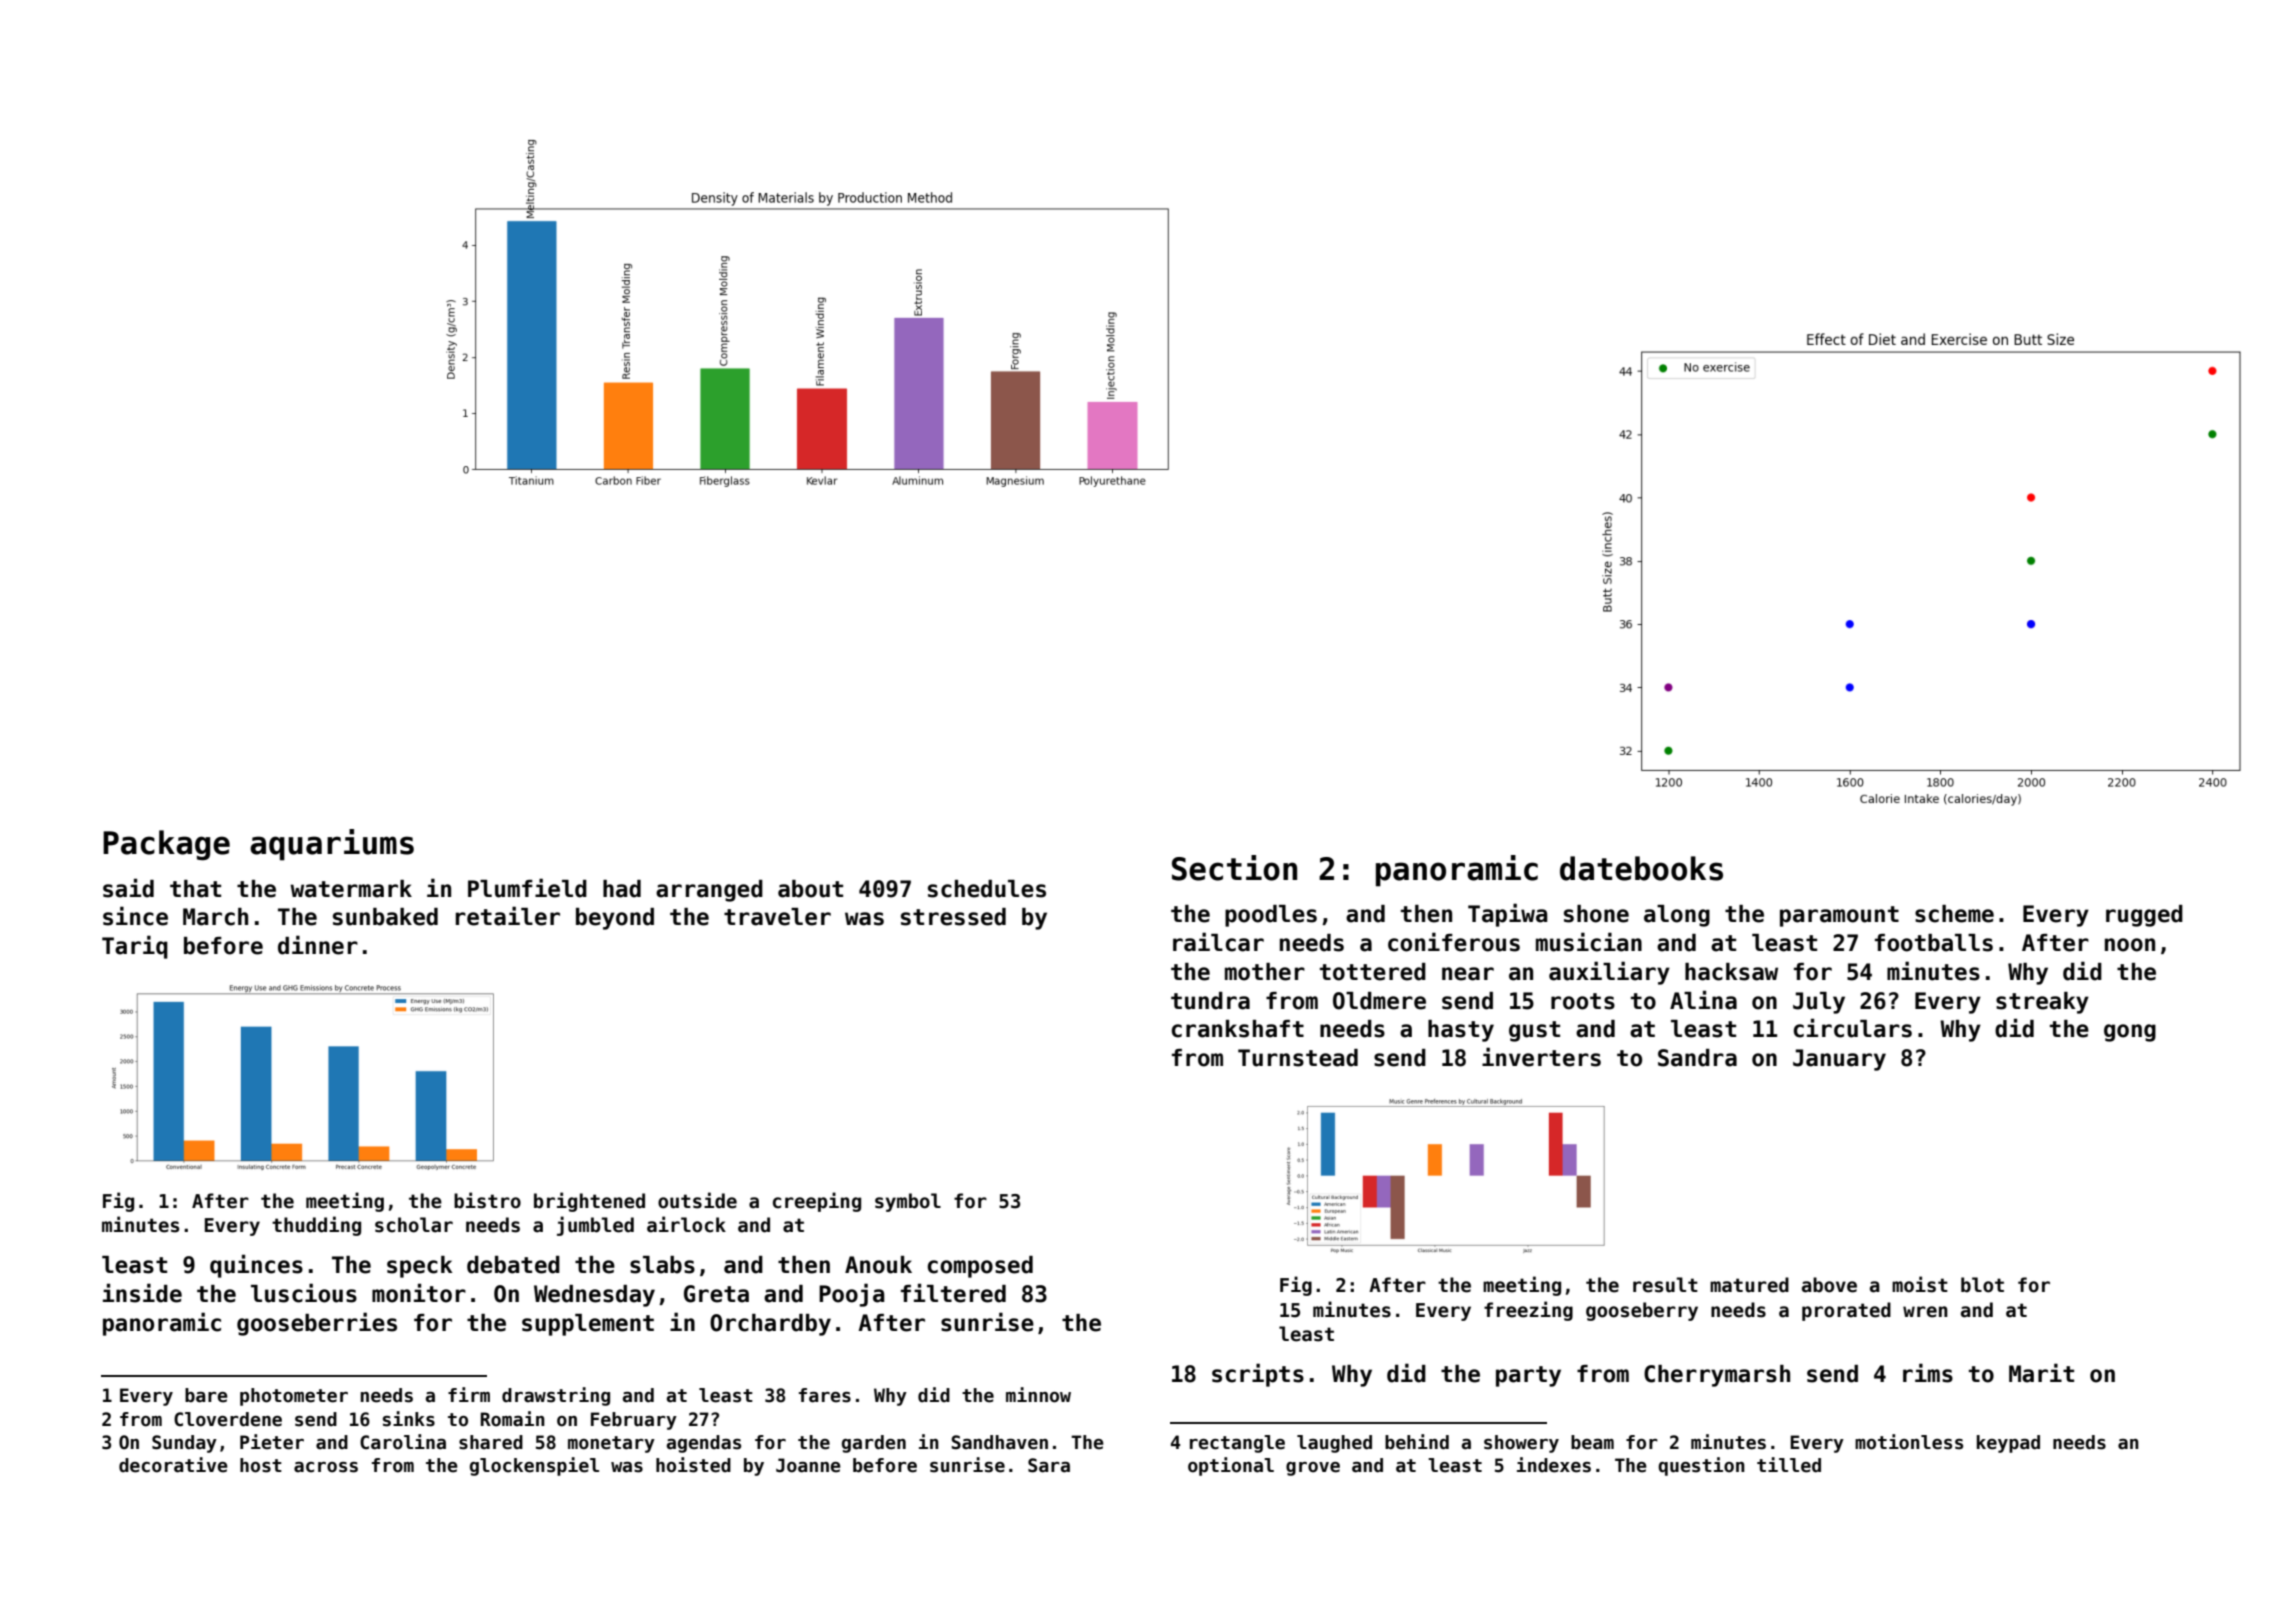 This image has height=1620, width=2292. I want to click on Section, so click(1234, 868).
